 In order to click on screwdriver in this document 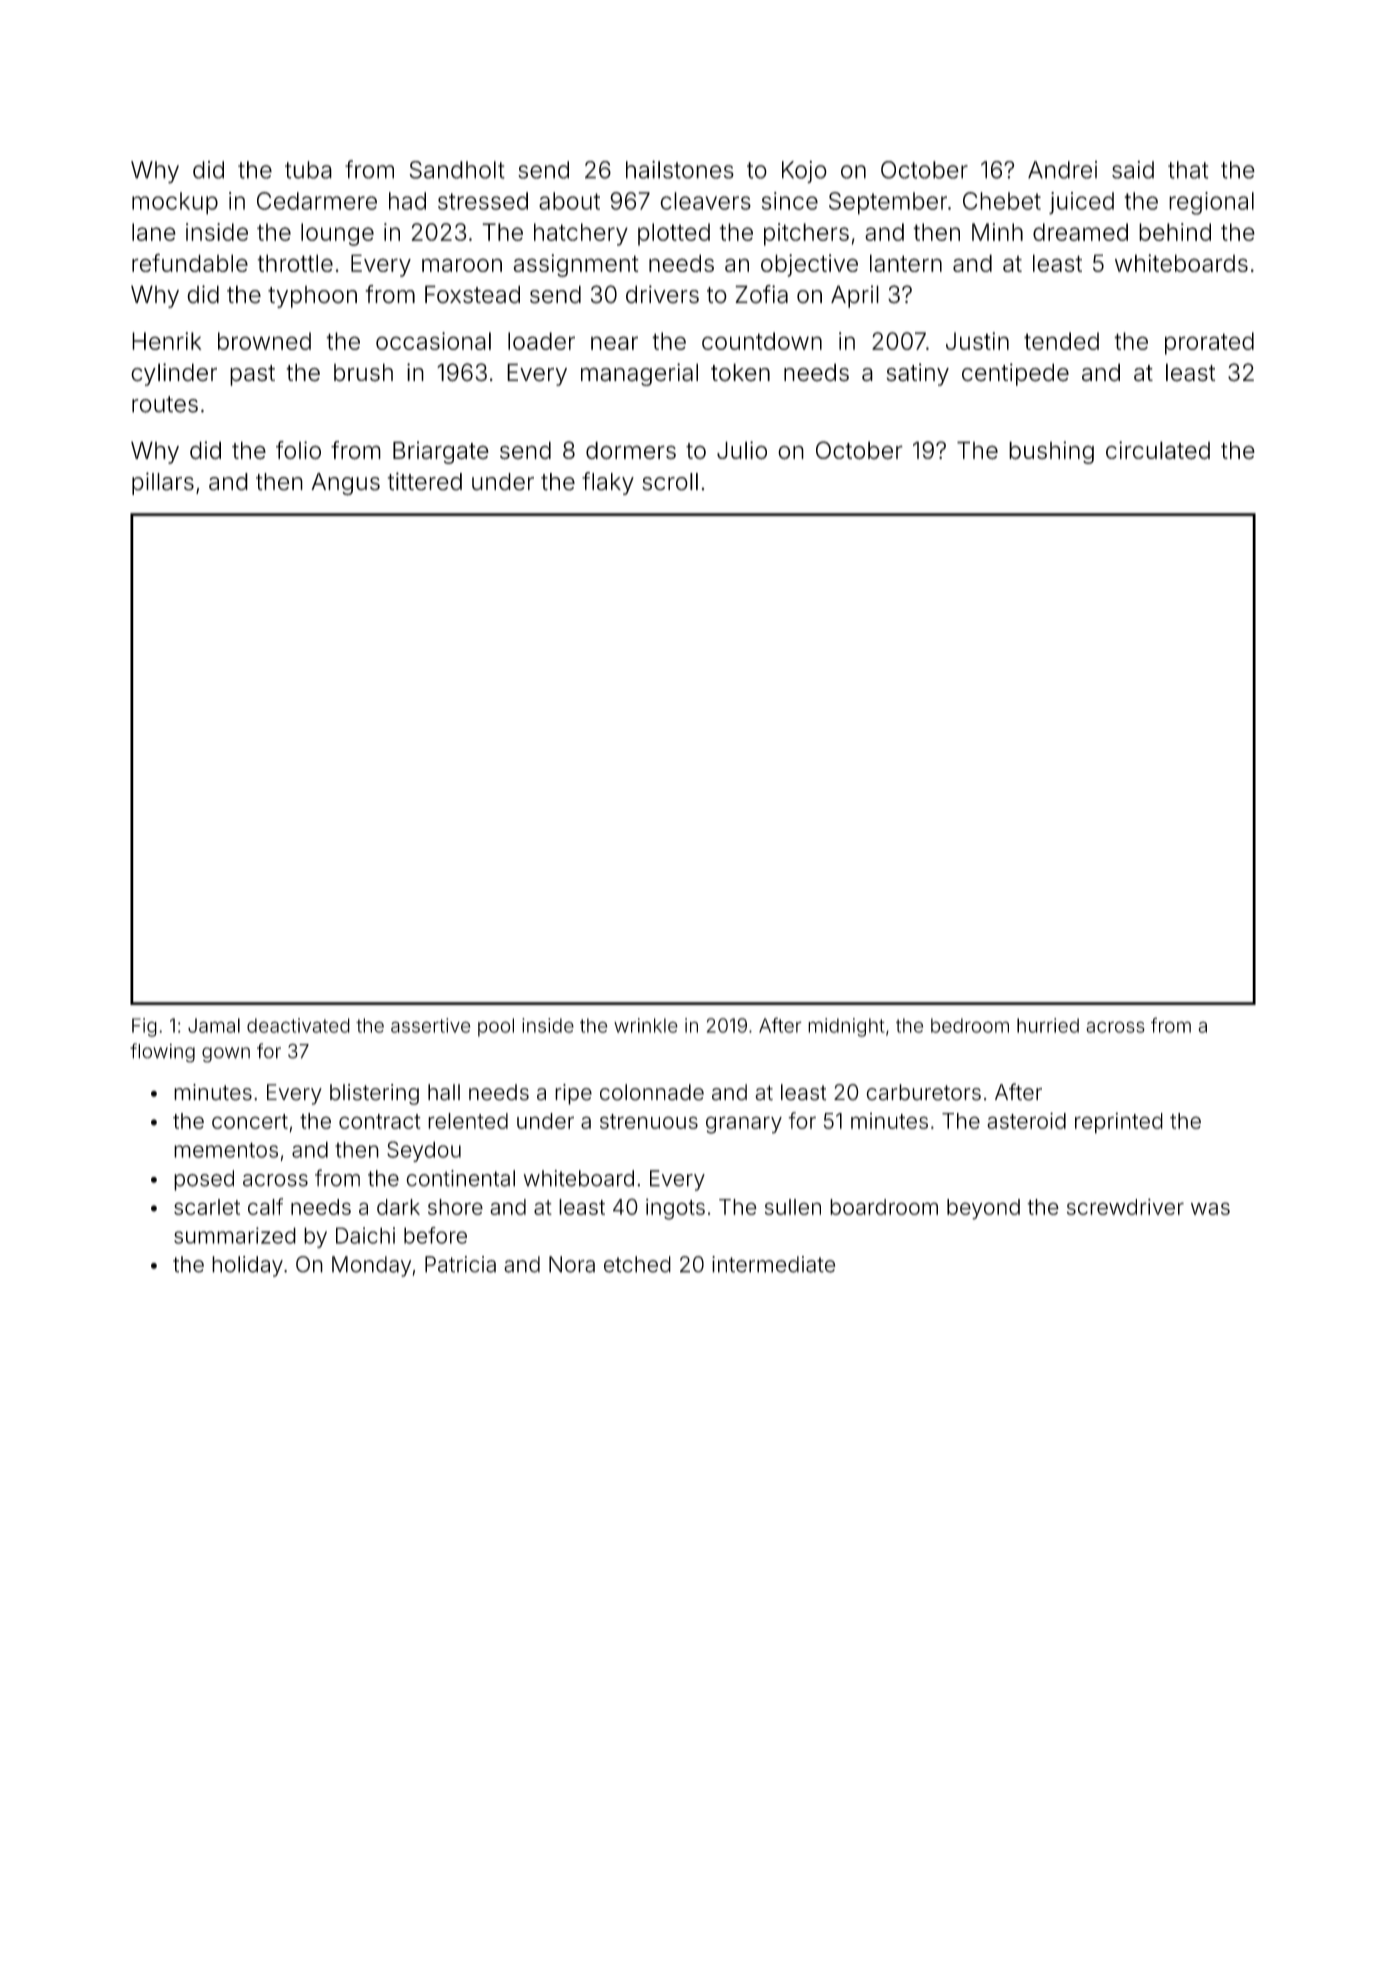, I will do `click(1125, 1206)`.
